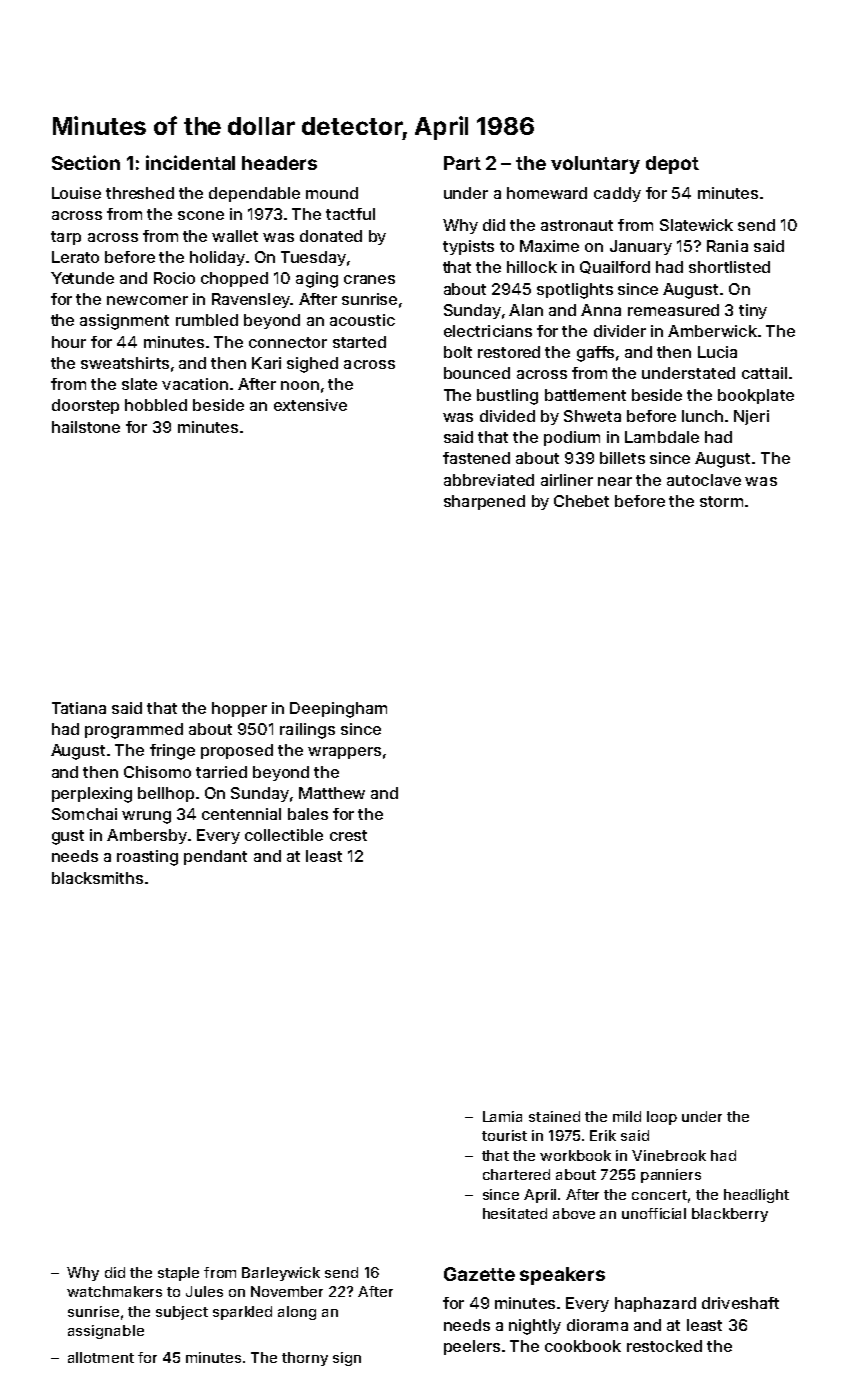 This page has height=1400, width=849. What do you see at coordinates (721, 501) in the page?
I see `storm` at bounding box center [721, 501].
